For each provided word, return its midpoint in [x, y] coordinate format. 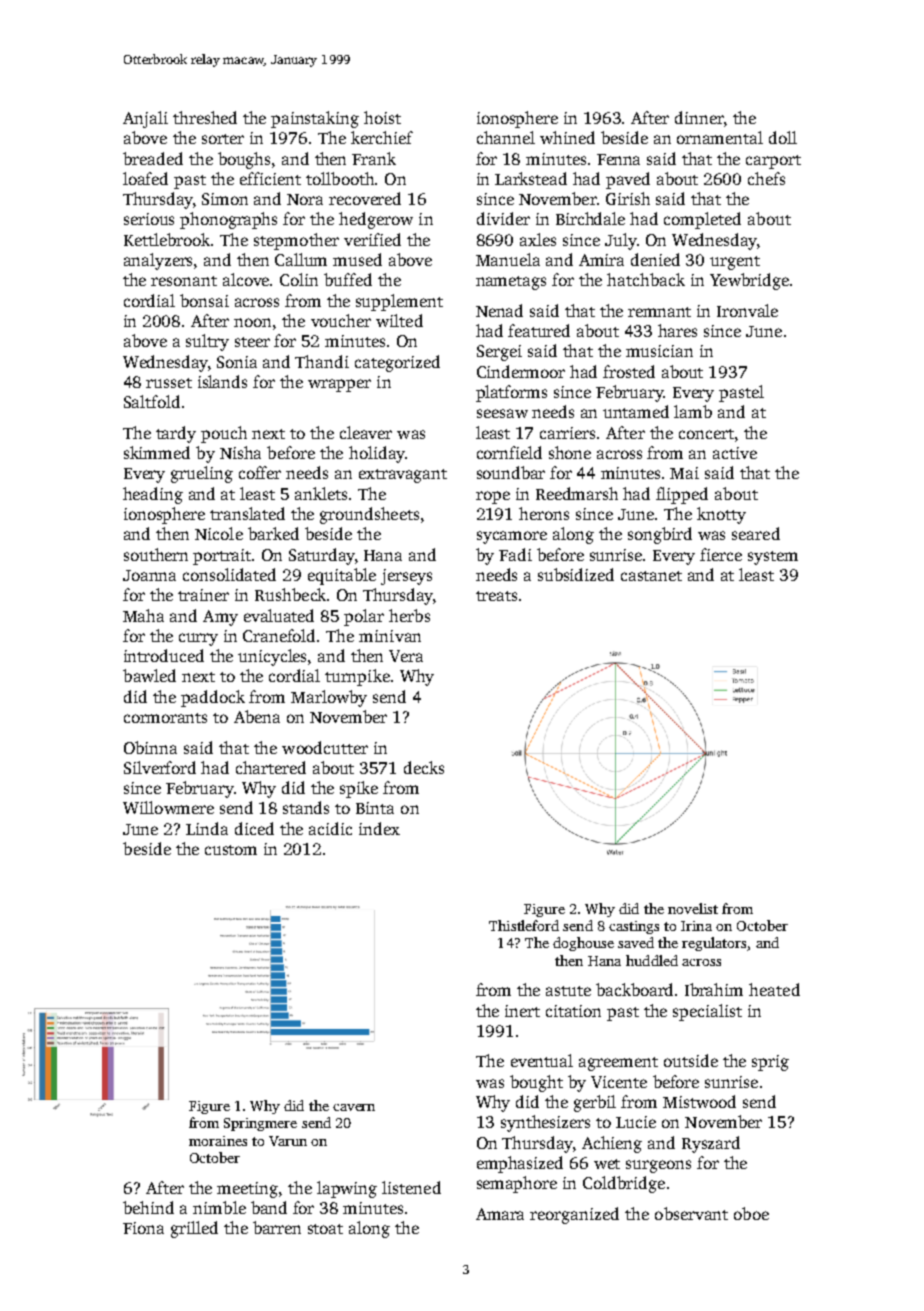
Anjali [145, 119]
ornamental [720, 137]
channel [506, 137]
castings [634, 927]
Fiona [143, 1228]
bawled [149, 675]
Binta [375, 808]
